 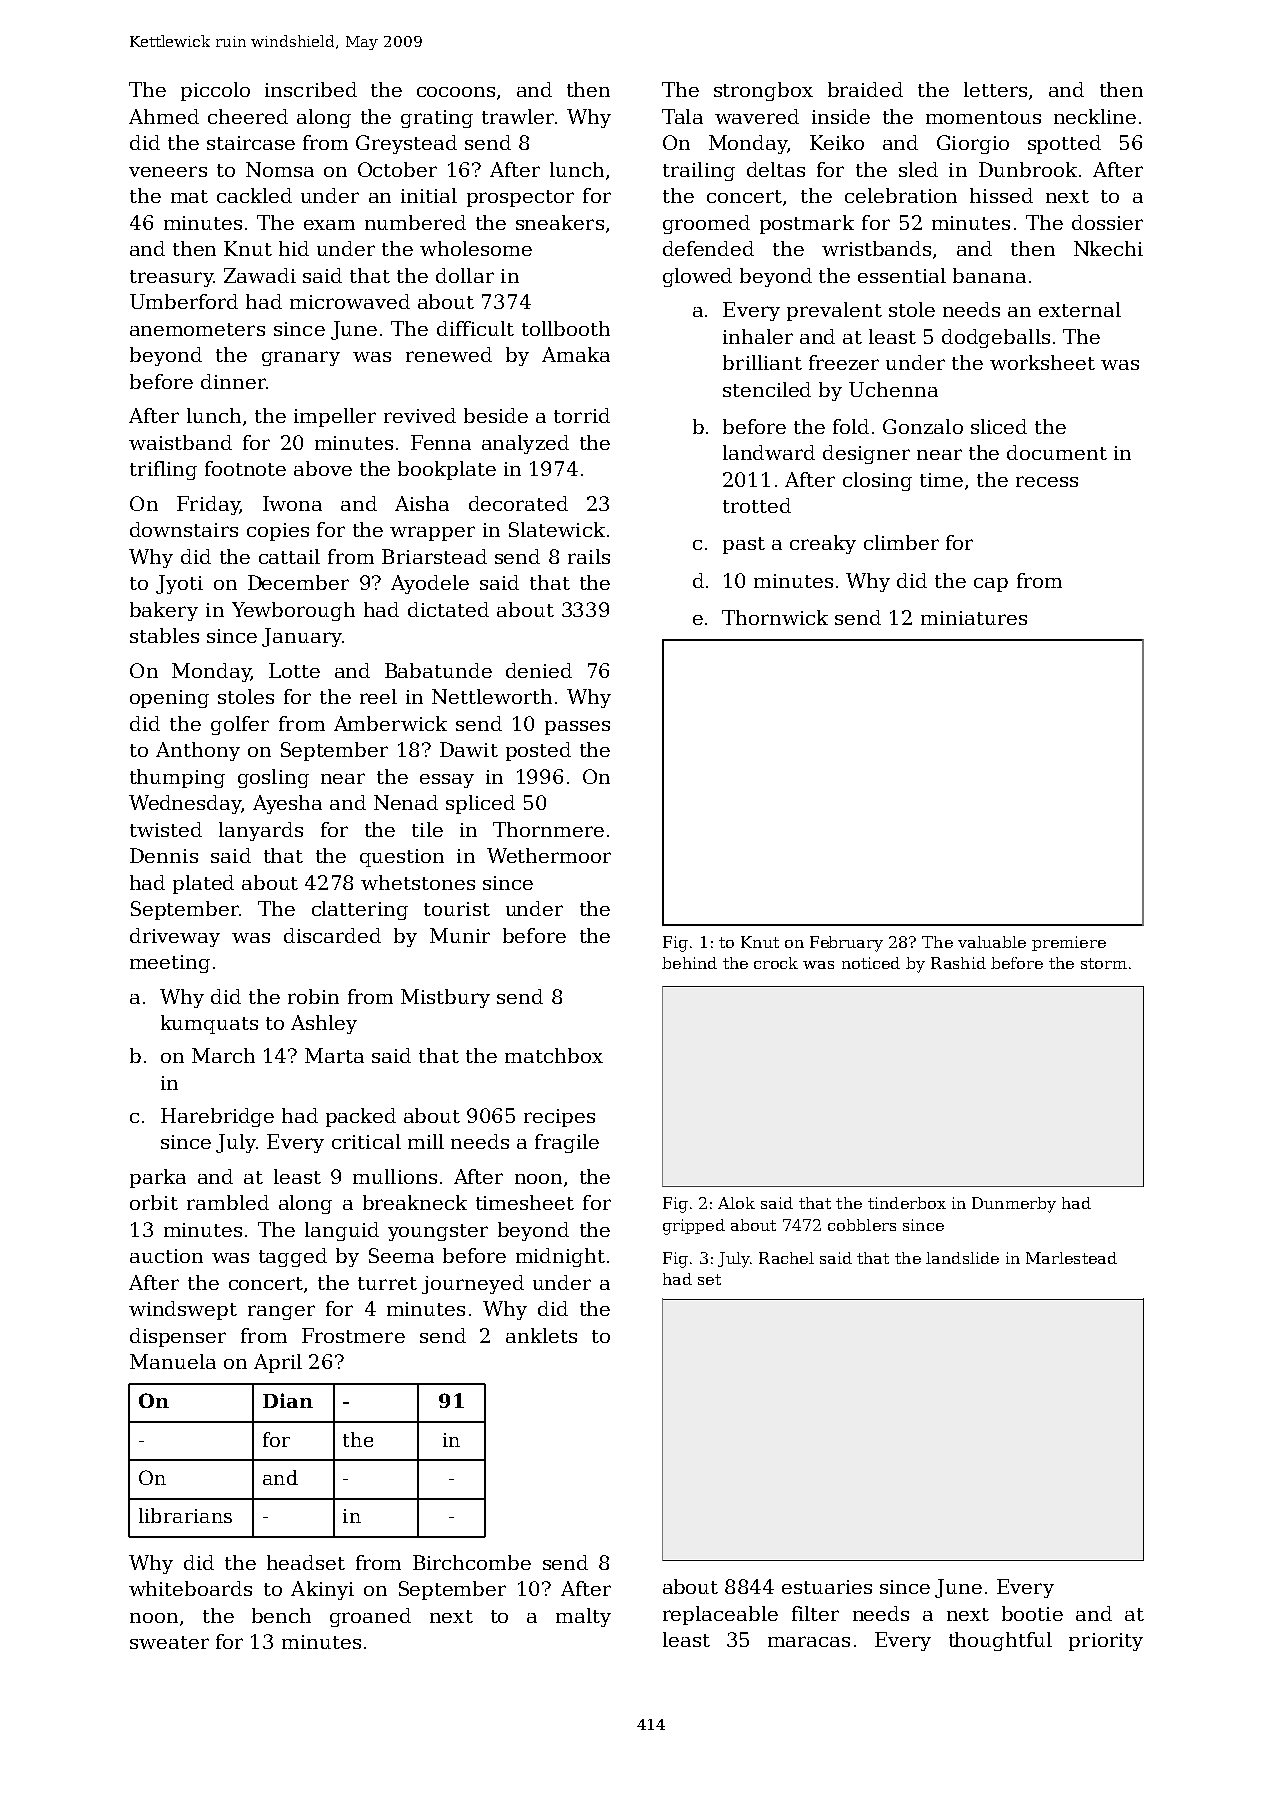 What do you see at coordinates (173, 1361) in the screenshot?
I see `Manuela` at bounding box center [173, 1361].
